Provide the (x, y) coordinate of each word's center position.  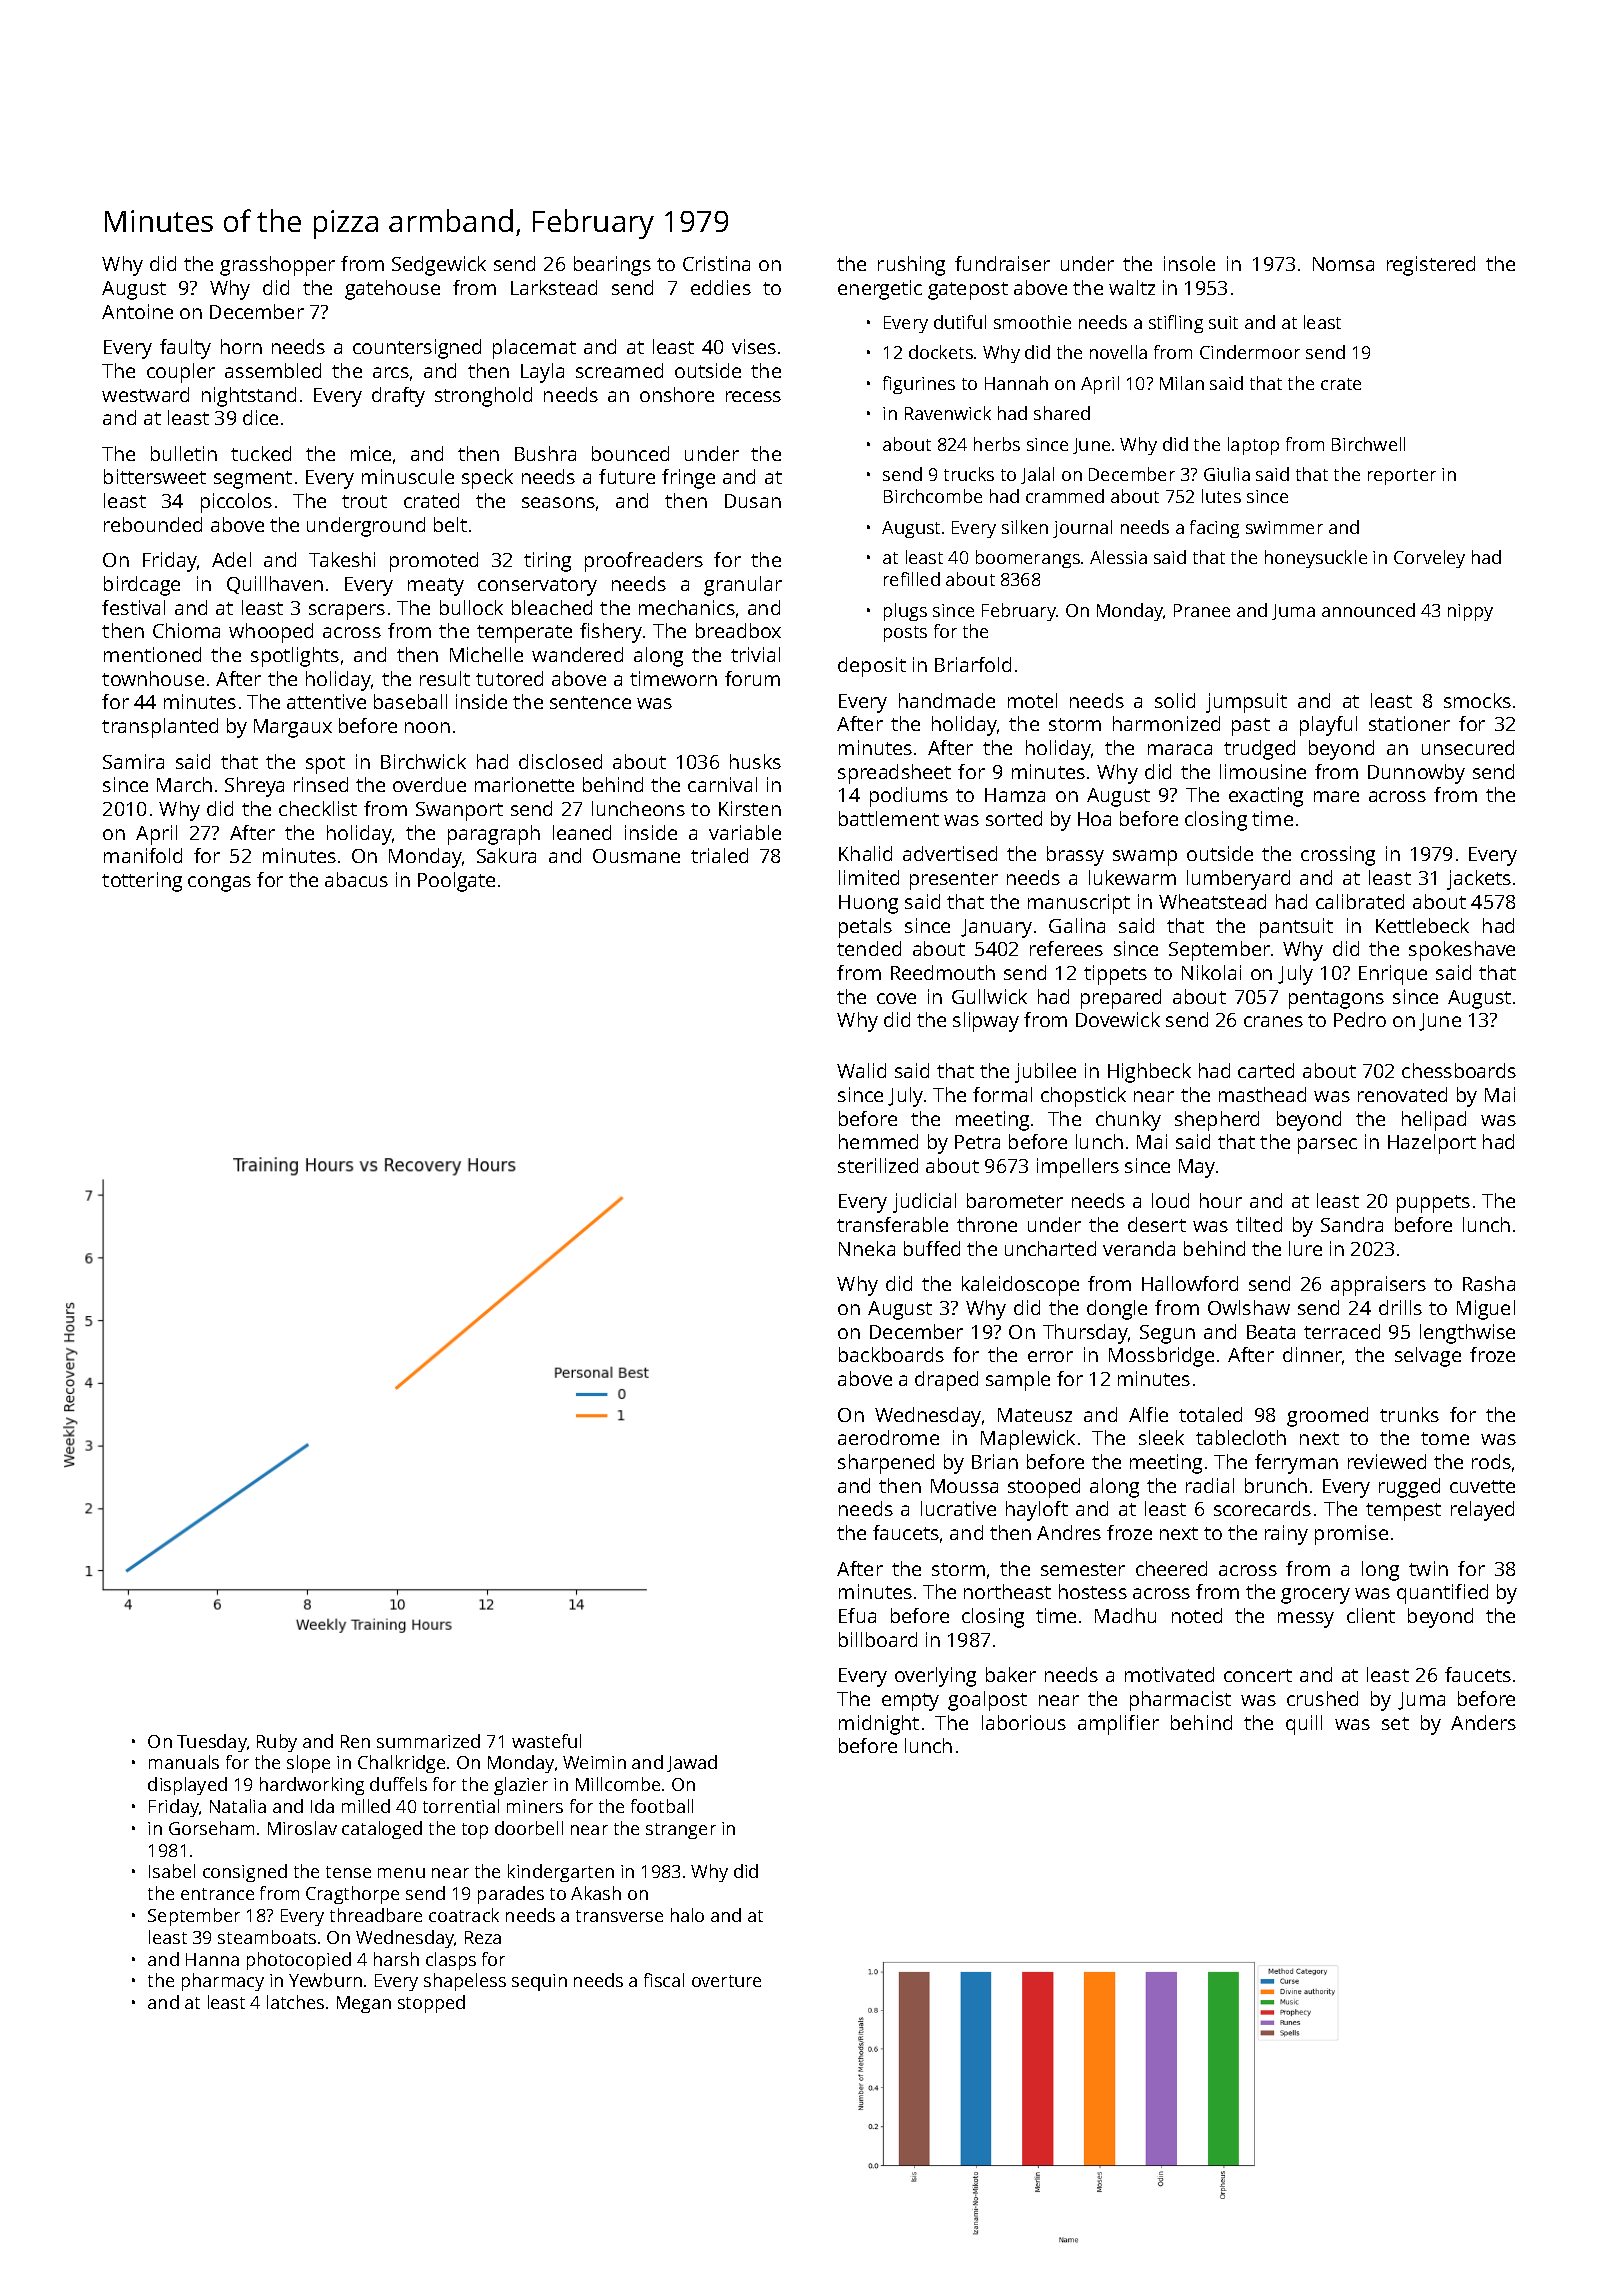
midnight (879, 1725)
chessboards (1459, 1070)
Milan (1182, 383)
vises (754, 346)
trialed (719, 855)
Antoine (137, 311)
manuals (184, 1762)
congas (219, 884)
